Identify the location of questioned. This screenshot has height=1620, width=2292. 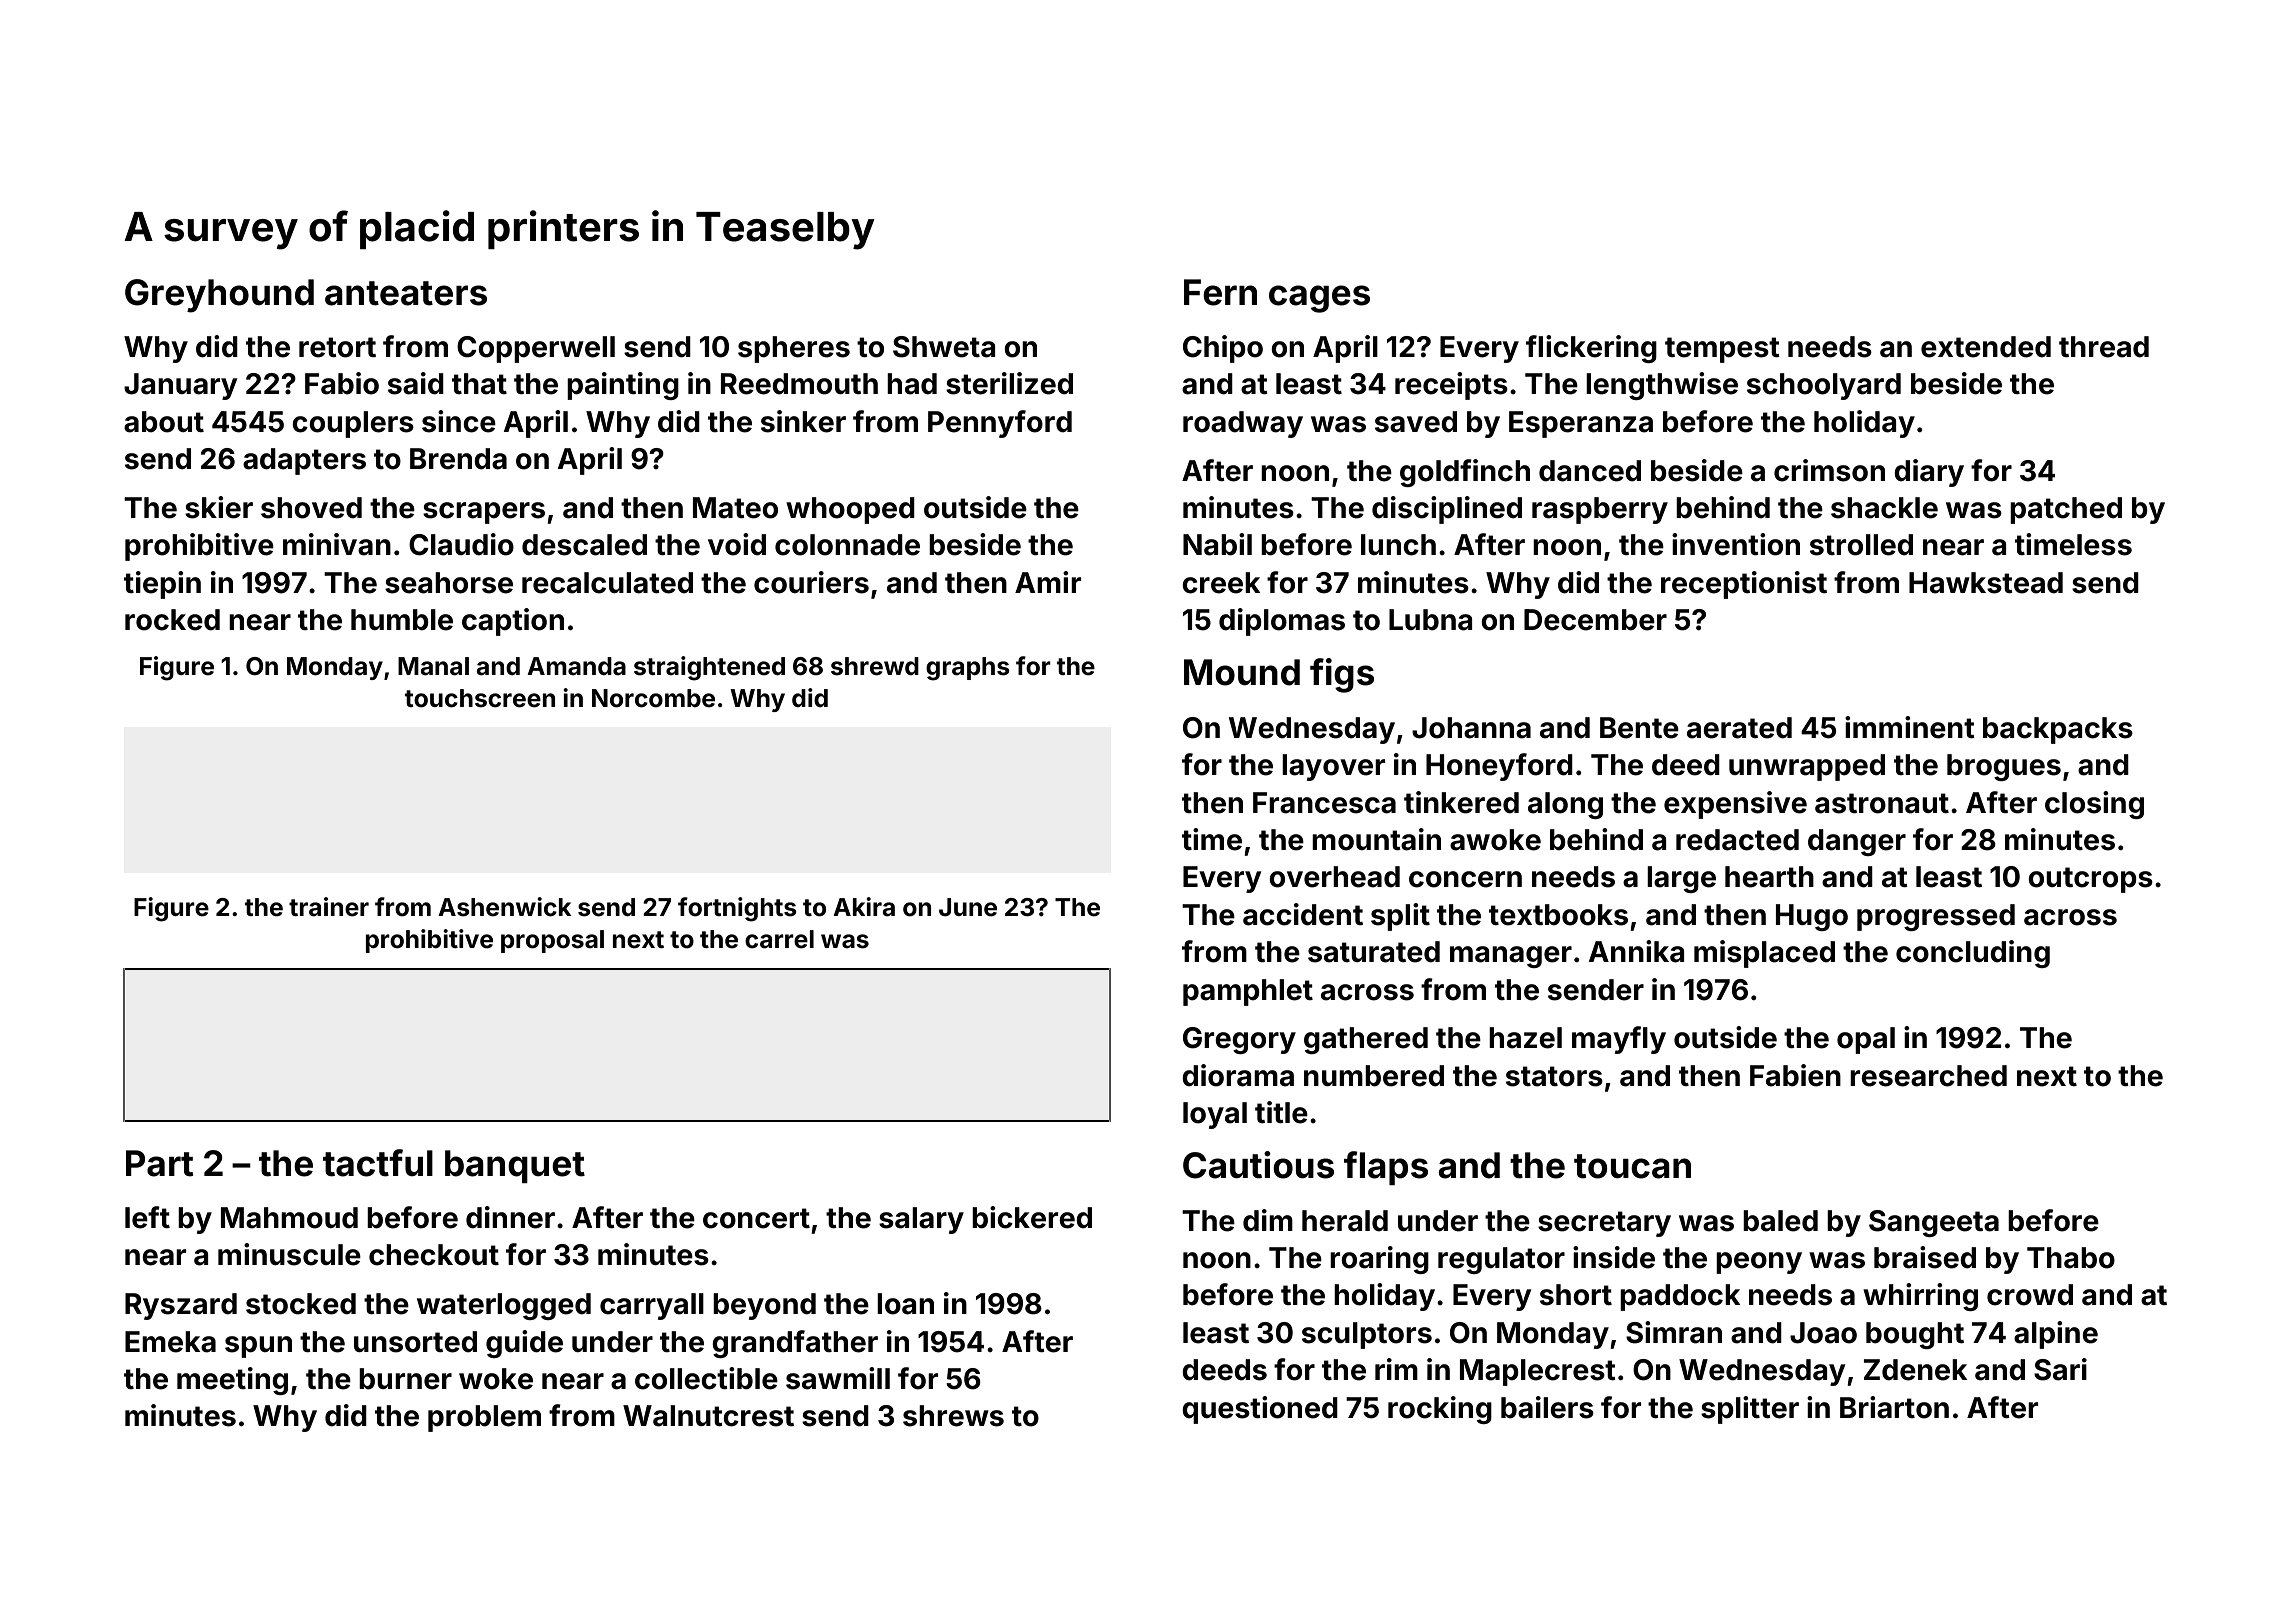
(1260, 1410).
